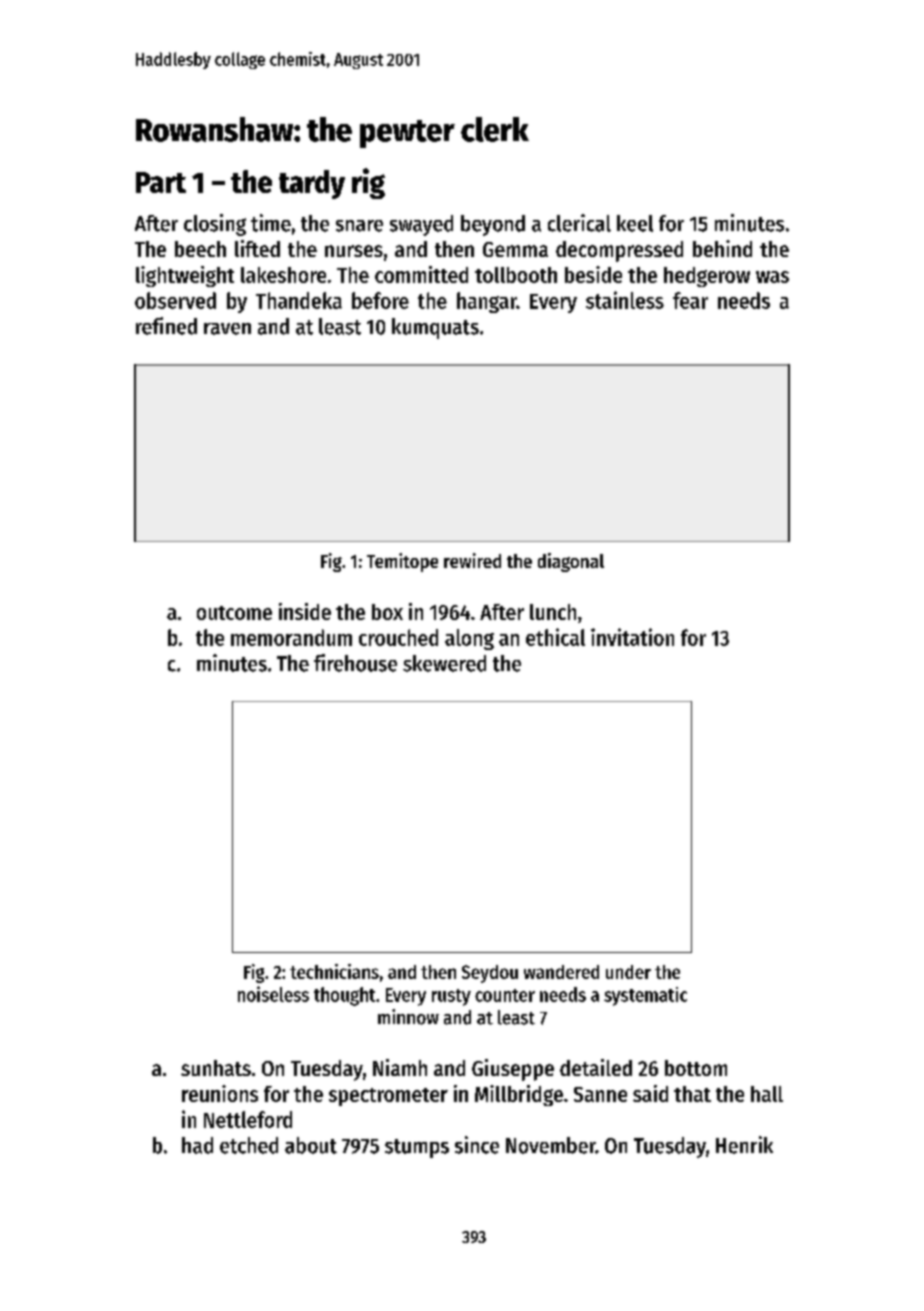  Describe the element at coordinates (291, 637) in the screenshot. I see `memorandum` at that location.
